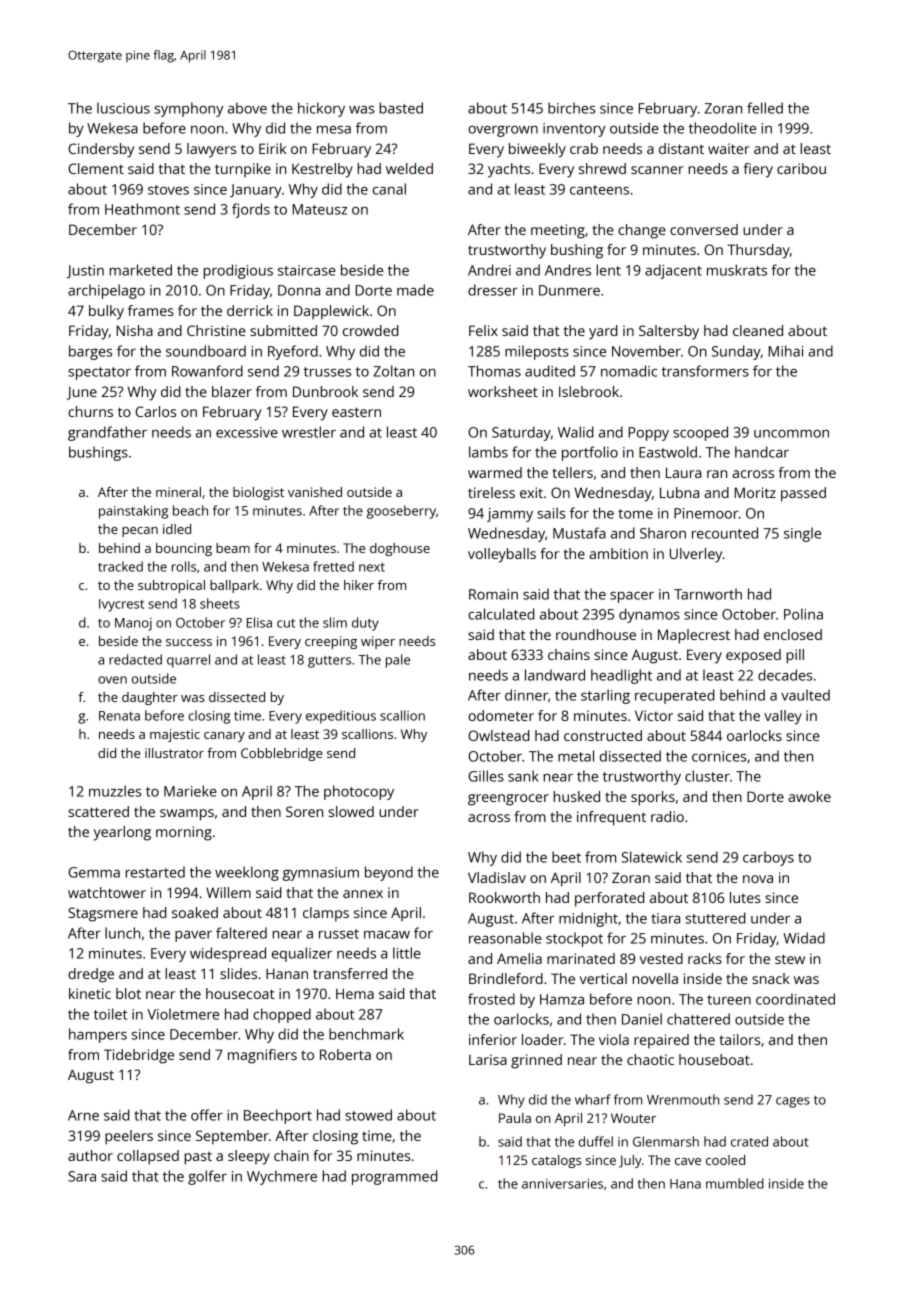 This image has width=908, height=1316. Describe the element at coordinates (207, 1177) in the image. I see `golfer` at that location.
